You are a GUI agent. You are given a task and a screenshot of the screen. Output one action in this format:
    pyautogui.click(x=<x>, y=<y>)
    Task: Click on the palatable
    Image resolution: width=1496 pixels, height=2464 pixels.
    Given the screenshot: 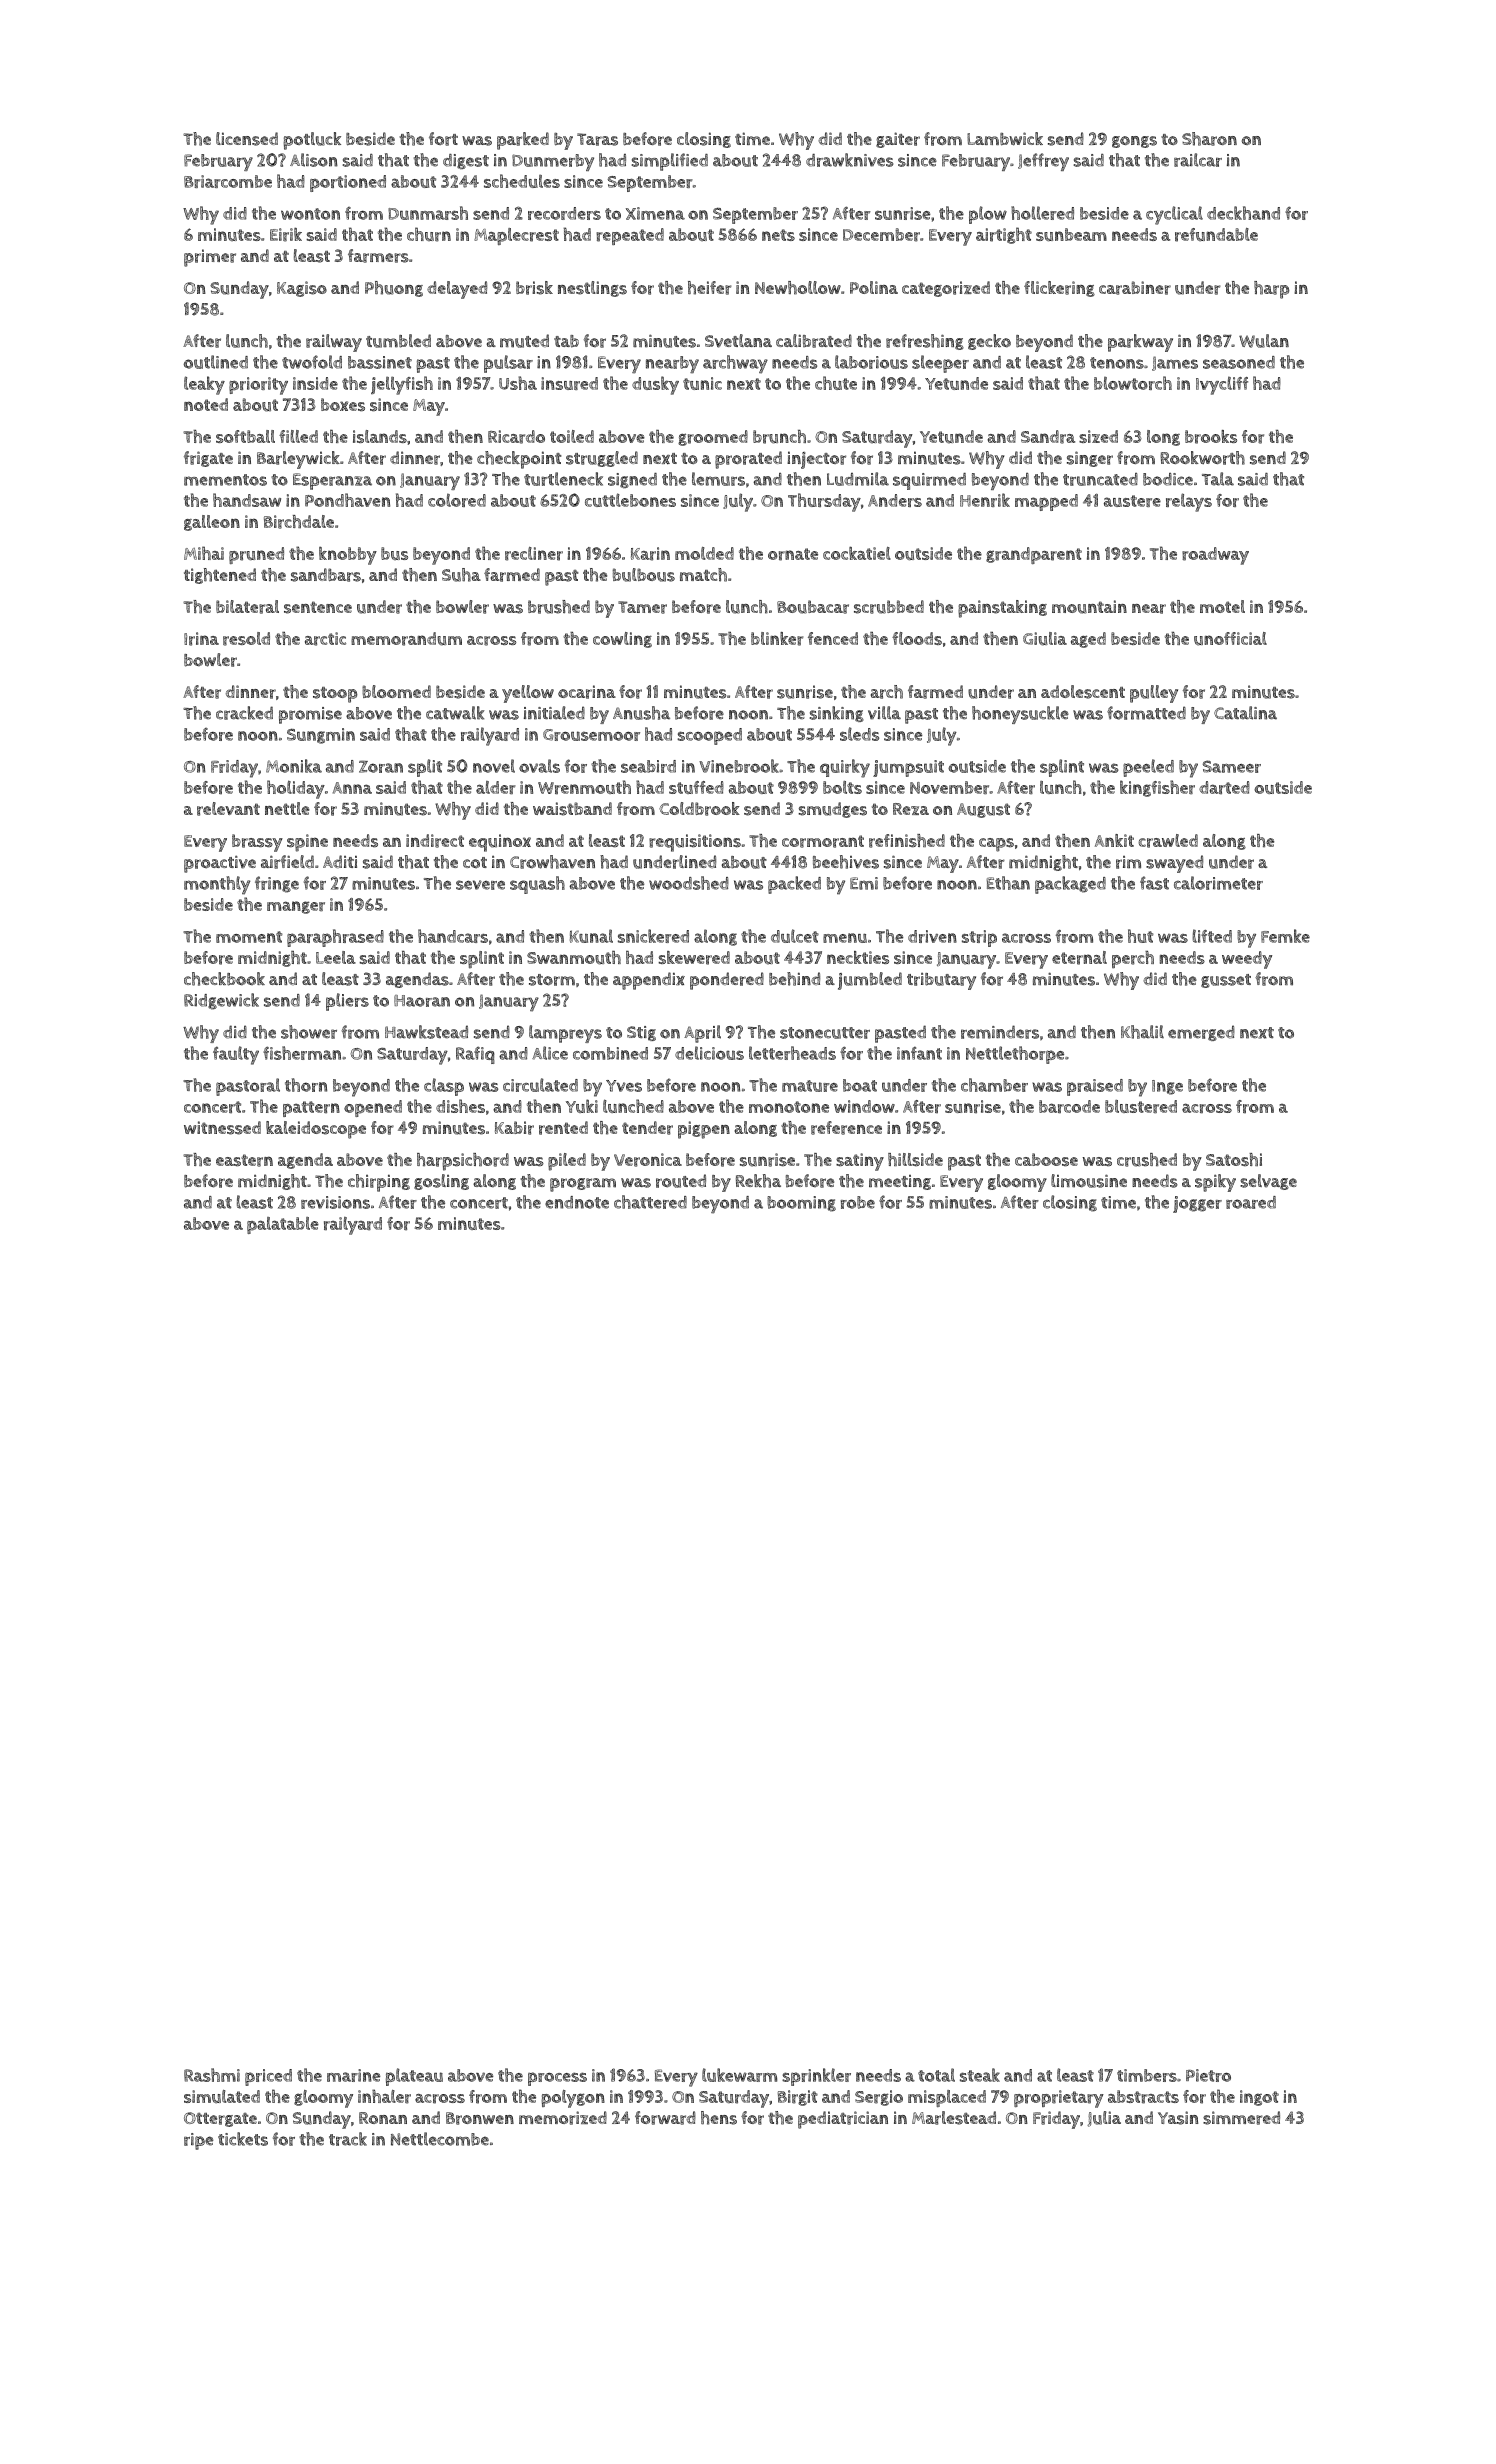 What is the action you would take?
    pyautogui.click(x=283, y=1225)
